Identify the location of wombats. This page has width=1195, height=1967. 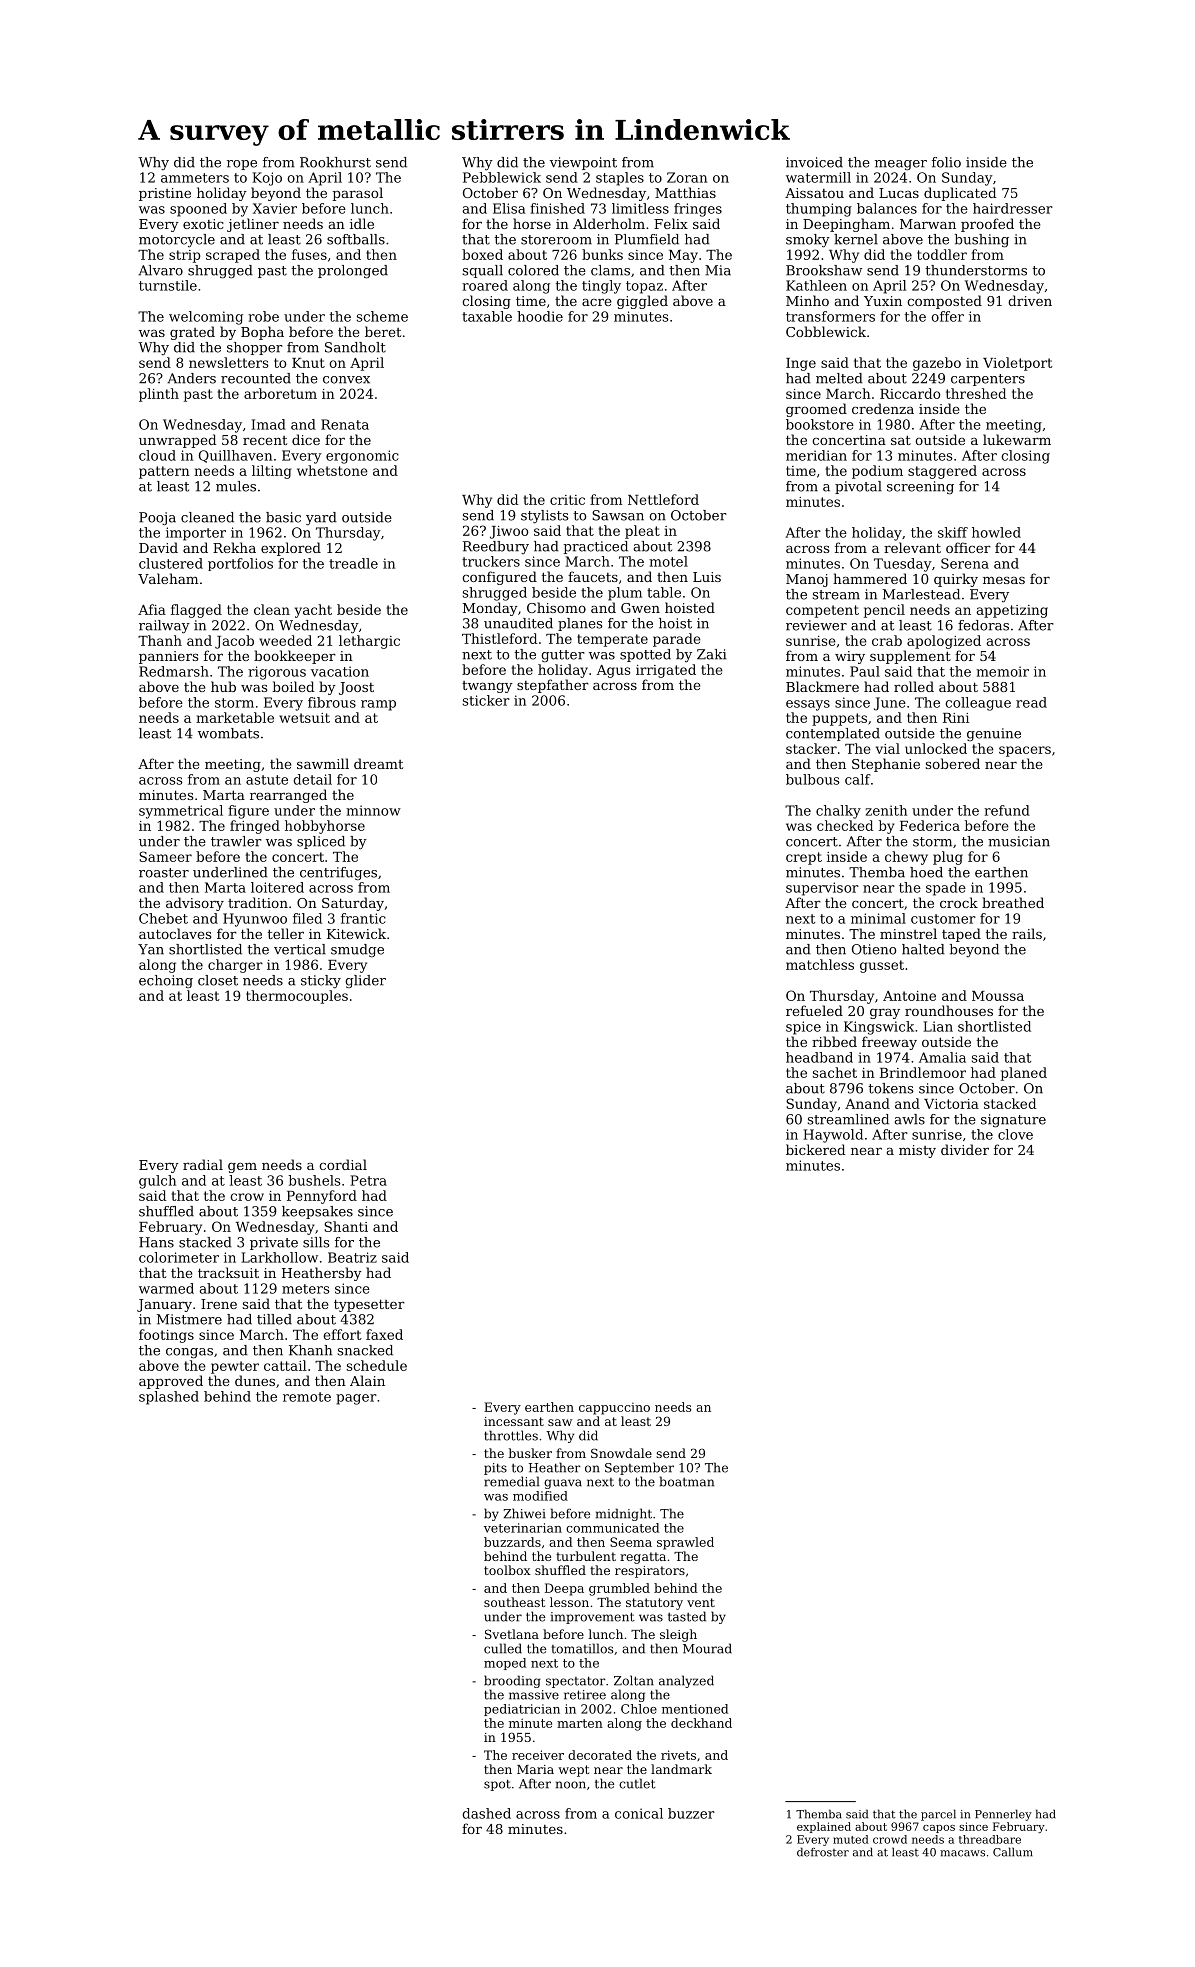
(228, 733).
